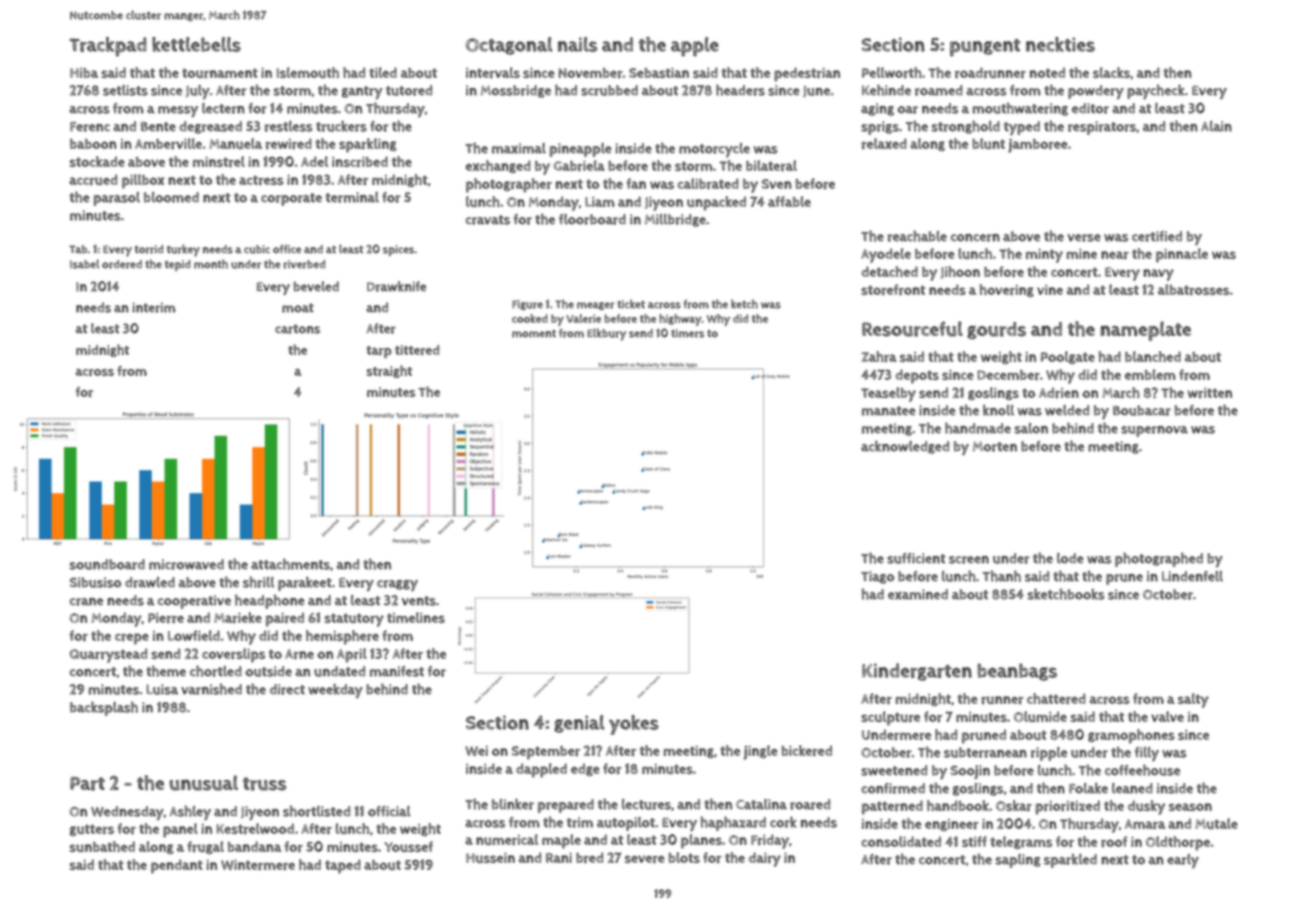 The image size is (1308, 924). I want to click on manatee, so click(888, 411).
